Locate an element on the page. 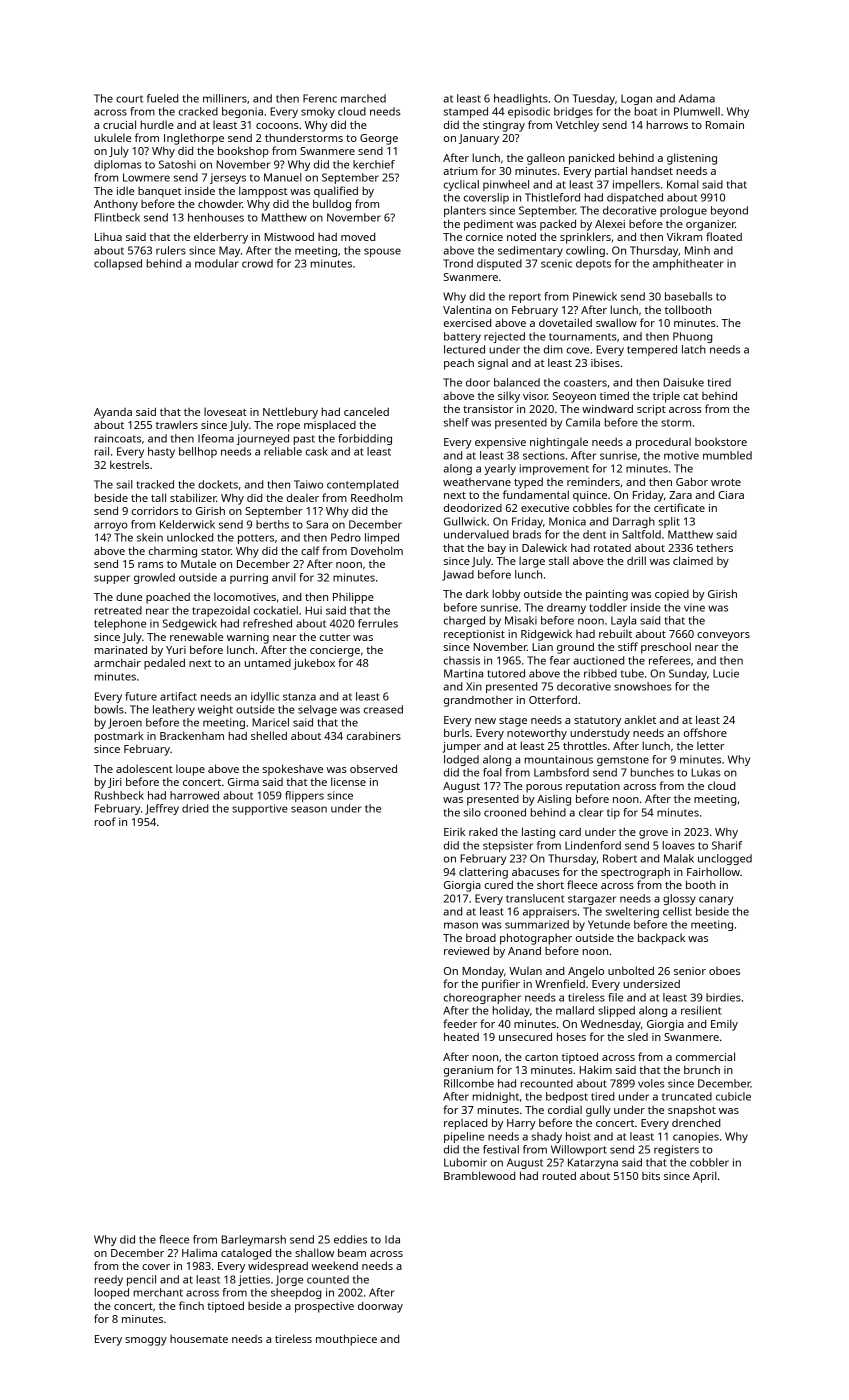 This image has height=1400, width=849. sled is located at coordinates (638, 1036).
